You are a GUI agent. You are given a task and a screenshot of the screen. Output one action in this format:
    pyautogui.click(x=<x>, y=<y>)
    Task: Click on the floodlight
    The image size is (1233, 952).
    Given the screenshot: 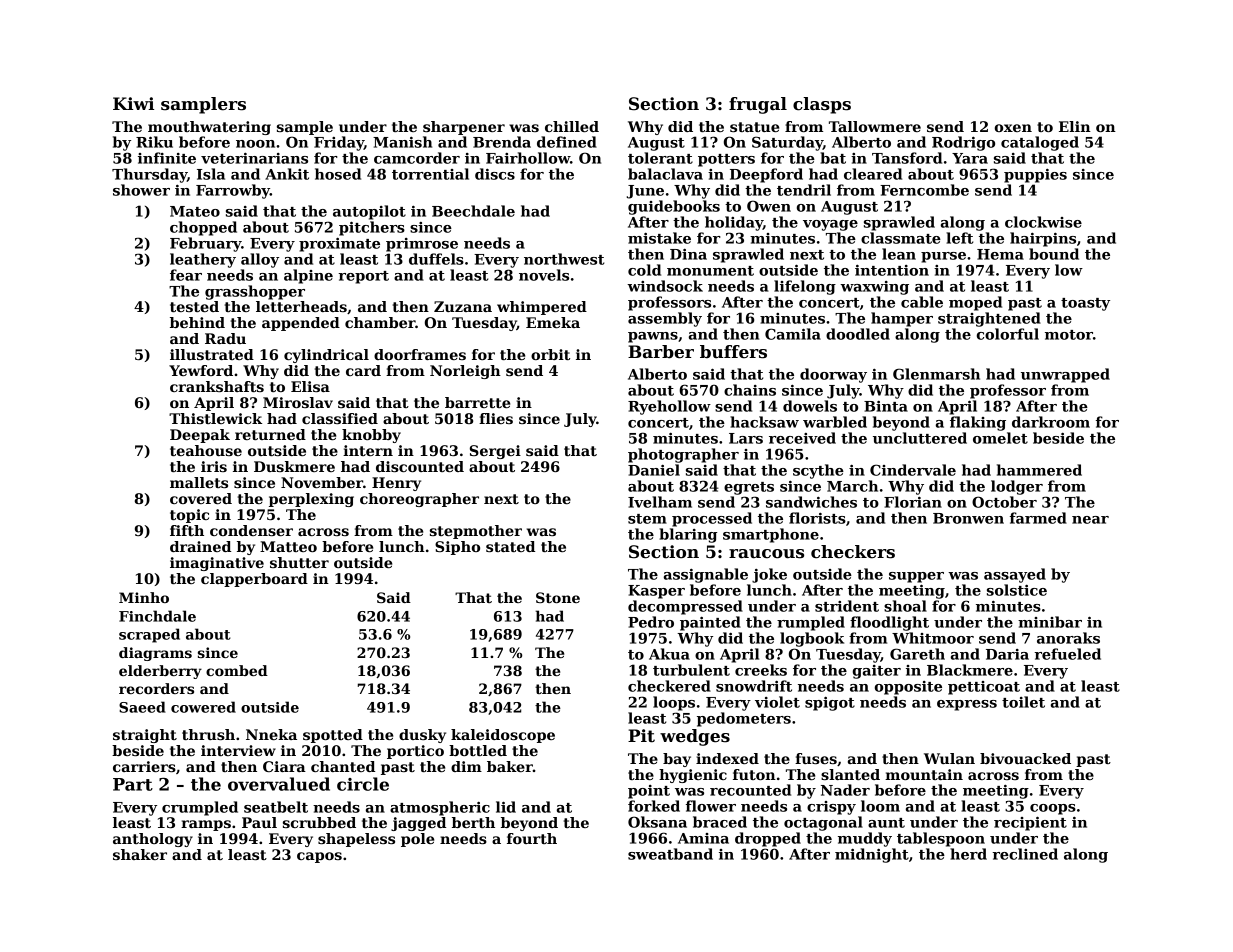 What is the action you would take?
    pyautogui.click(x=889, y=623)
